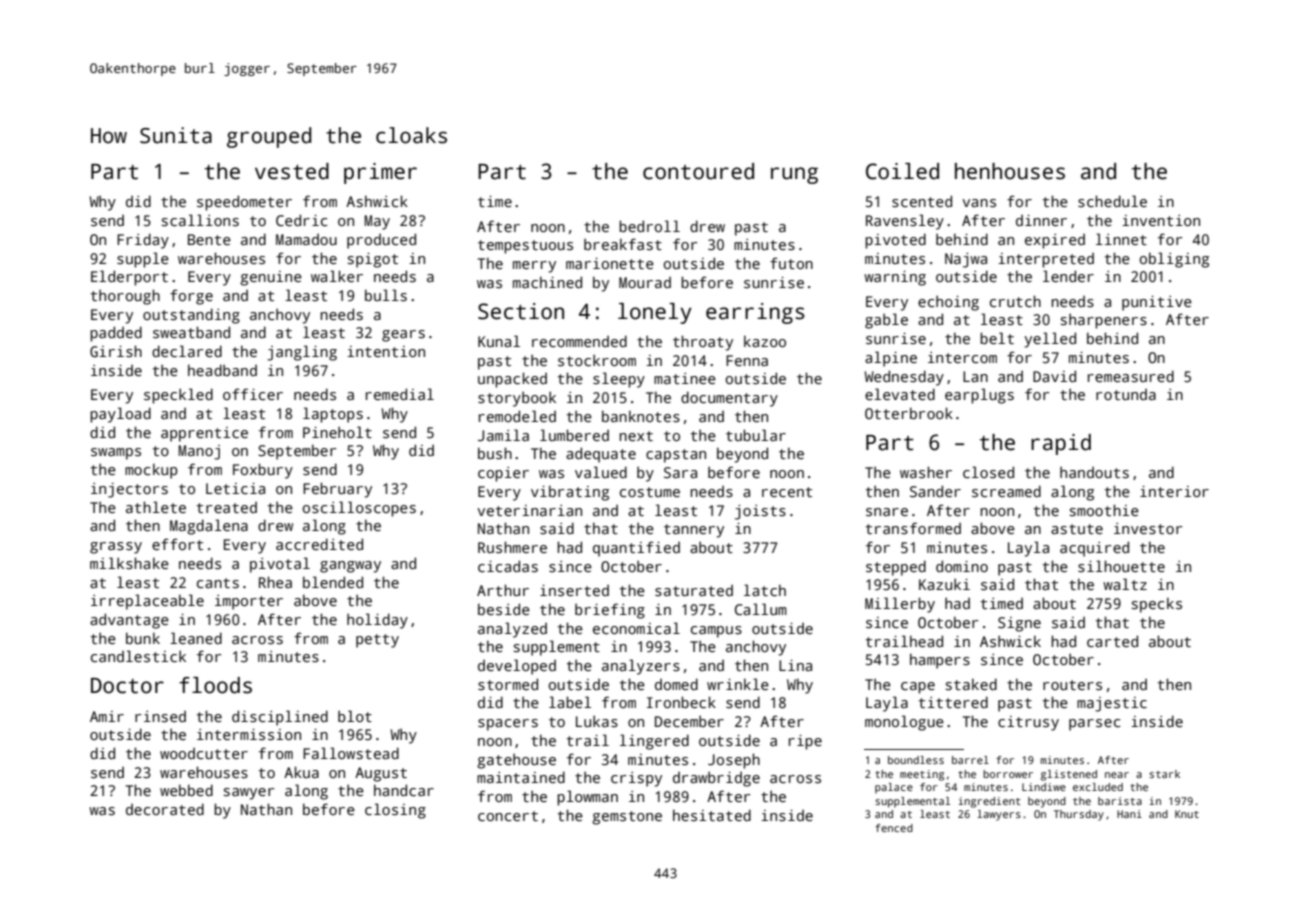 The height and width of the screenshot is (924, 1308). What do you see at coordinates (636, 628) in the screenshot?
I see `economical` at bounding box center [636, 628].
